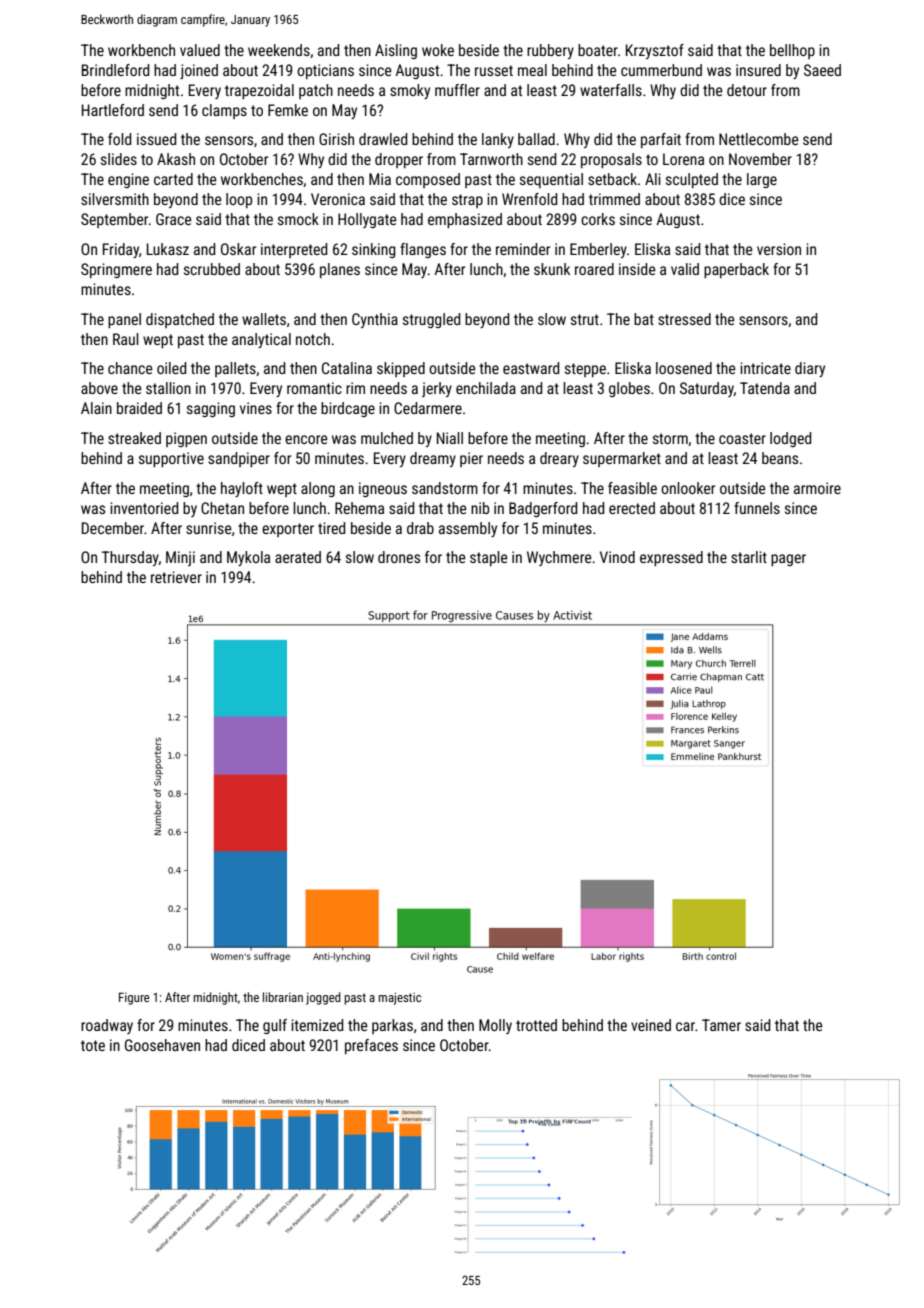 Image resolution: width=924 pixels, height=1308 pixels. I want to click on majestic, so click(399, 998).
